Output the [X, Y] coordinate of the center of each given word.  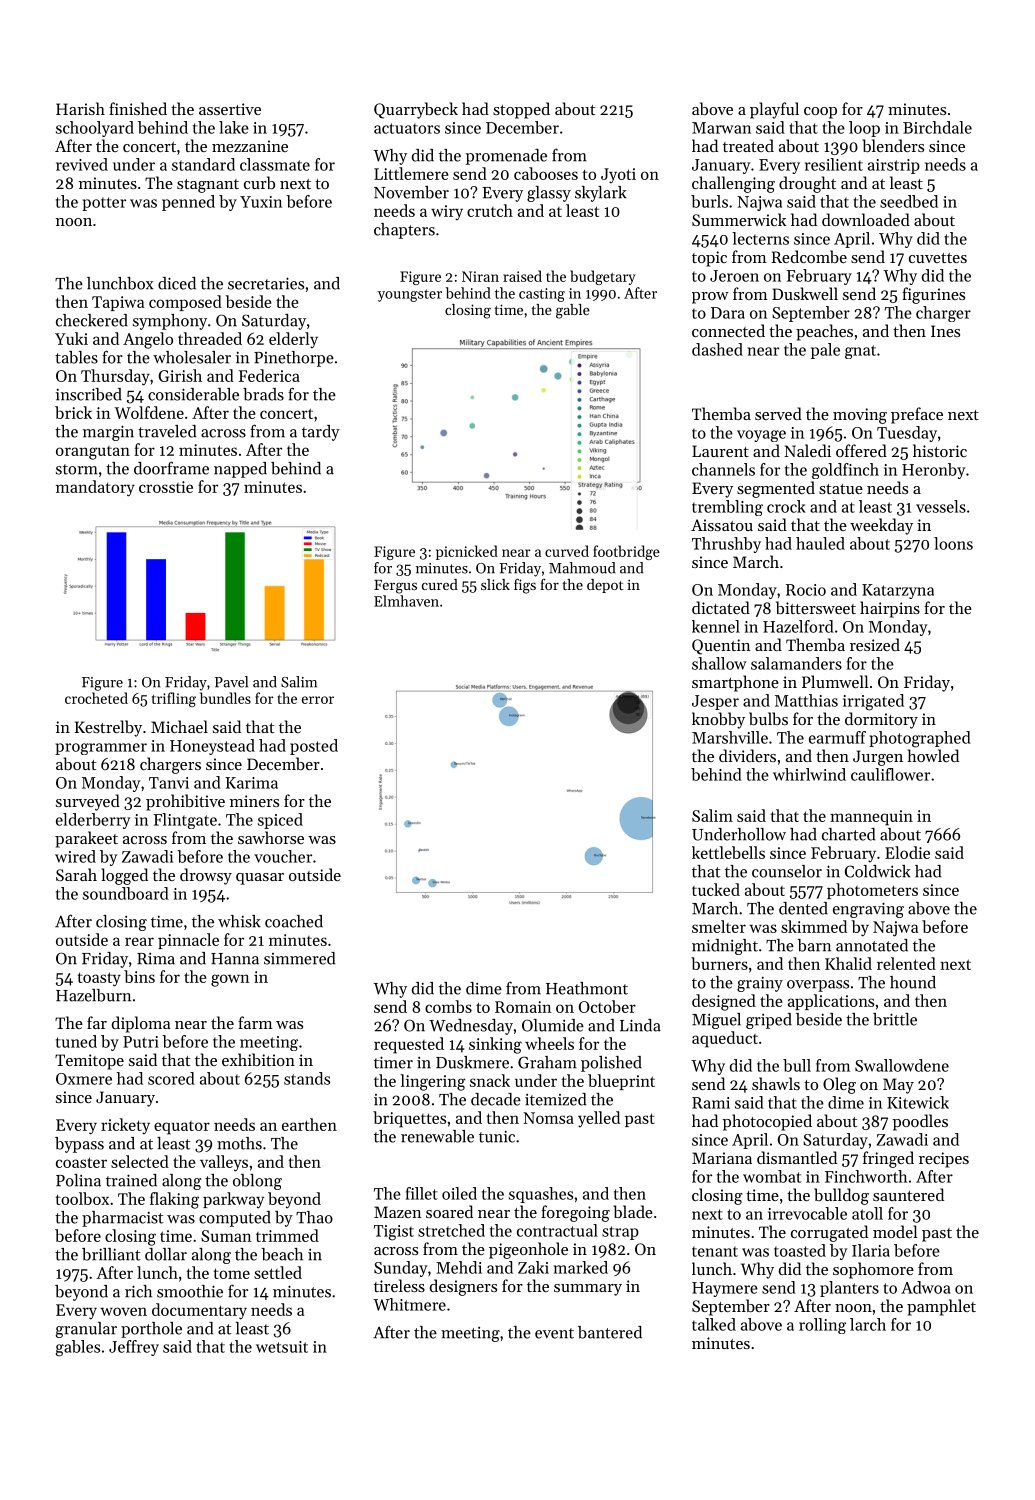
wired [75, 856]
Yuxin [261, 202]
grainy [760, 984]
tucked [716, 889]
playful [774, 110]
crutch [490, 210]
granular [86, 1330]
